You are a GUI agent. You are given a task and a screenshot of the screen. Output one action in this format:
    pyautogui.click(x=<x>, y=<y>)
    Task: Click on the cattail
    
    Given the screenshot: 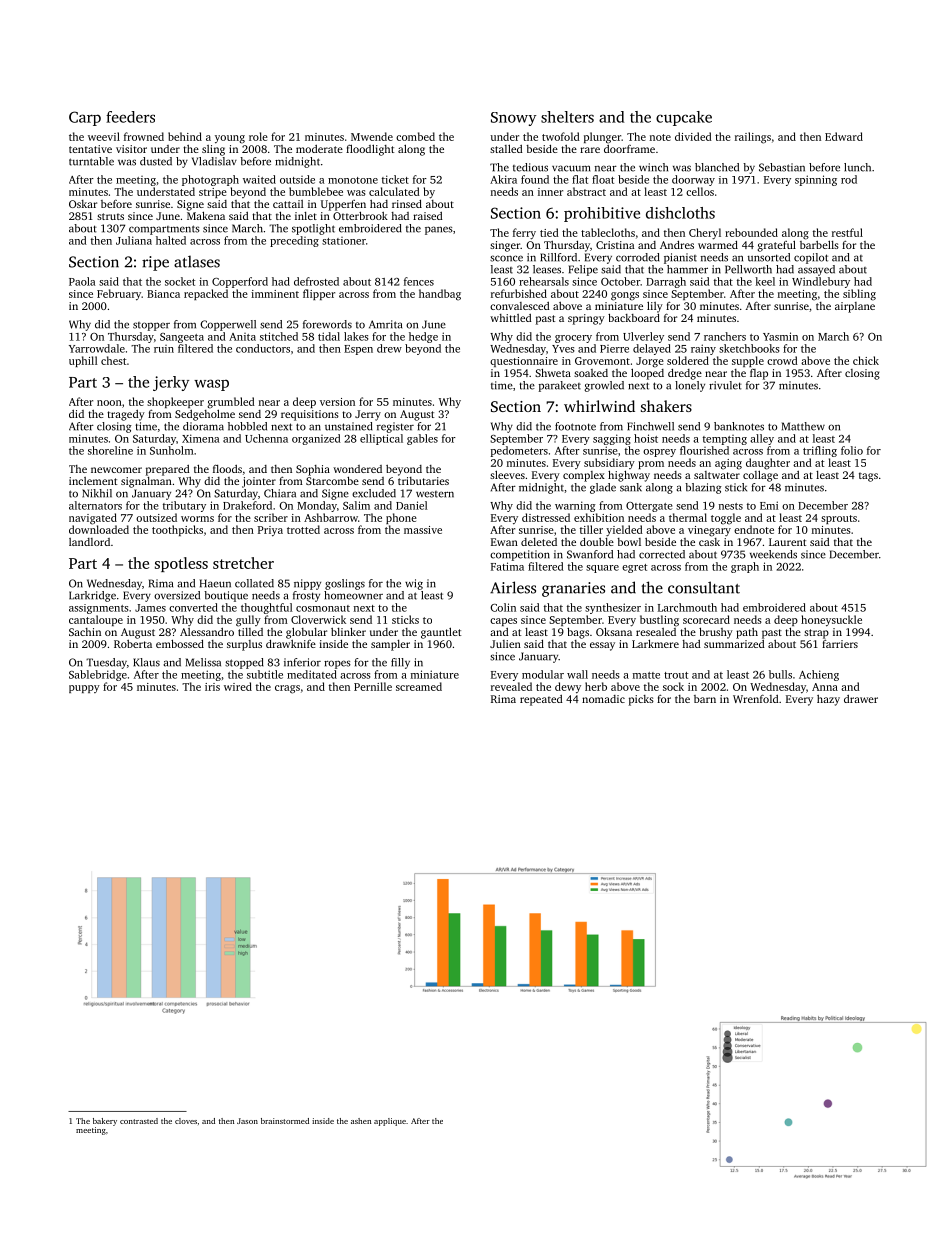 What is the action you would take?
    pyautogui.click(x=288, y=204)
